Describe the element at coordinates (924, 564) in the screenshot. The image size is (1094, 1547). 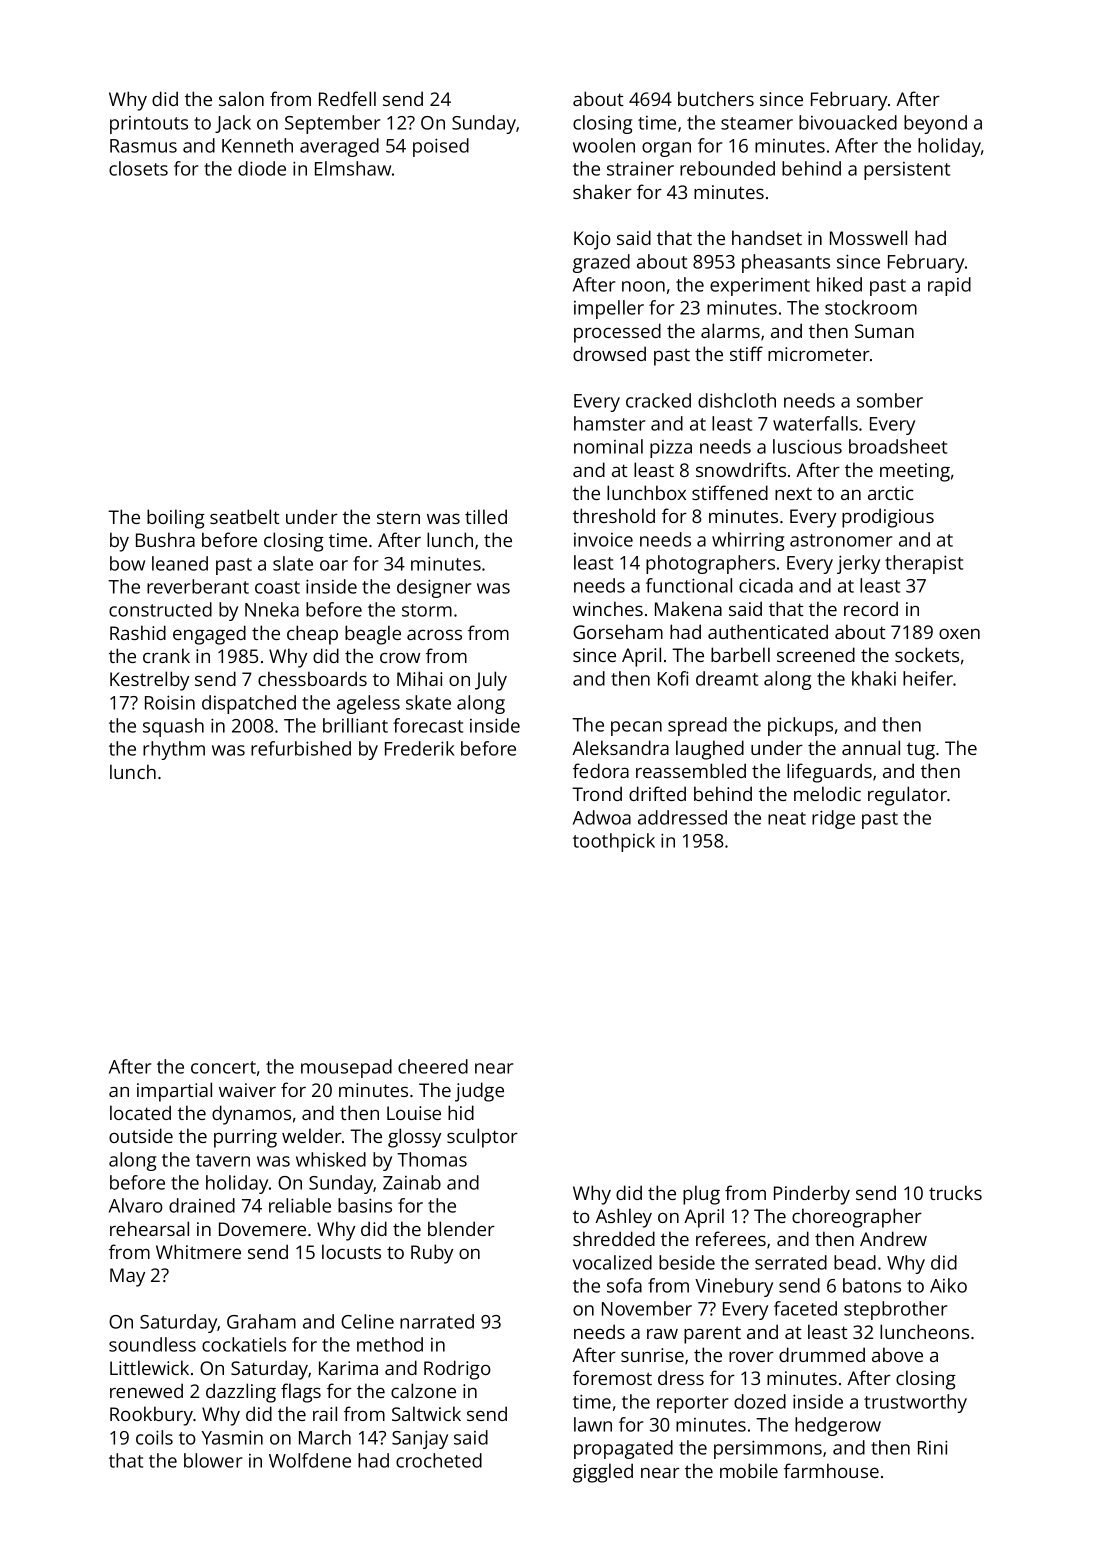
I see `therapist` at that location.
